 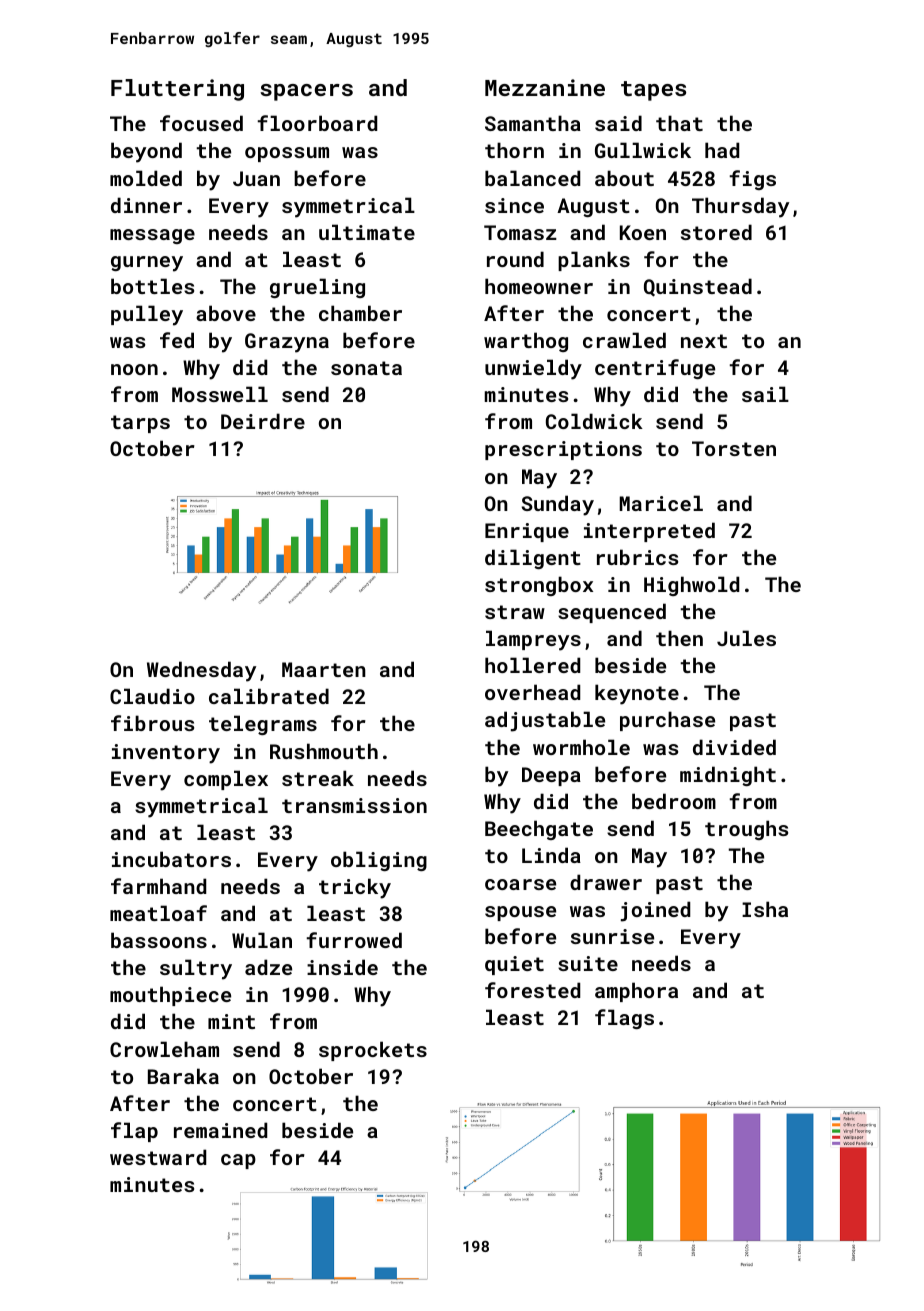 What do you see at coordinates (532, 692) in the screenshot?
I see `overhead` at bounding box center [532, 692].
